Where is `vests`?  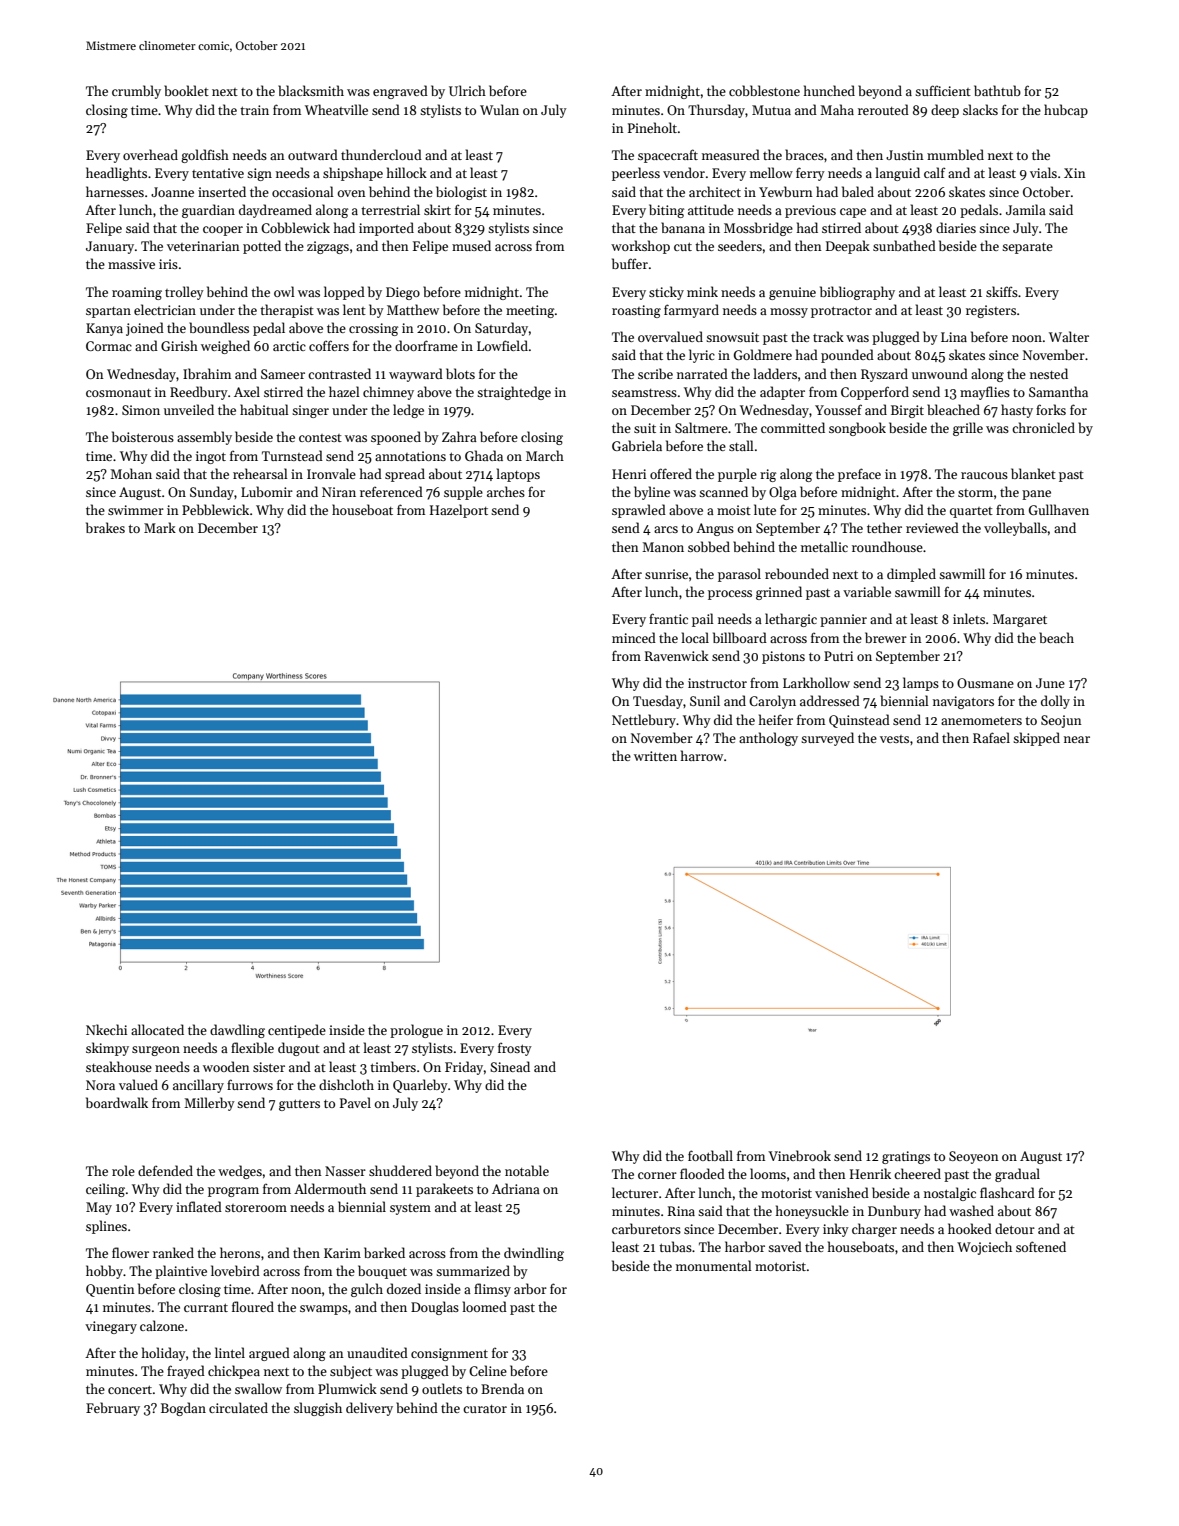
vests is located at coordinates (894, 739).
